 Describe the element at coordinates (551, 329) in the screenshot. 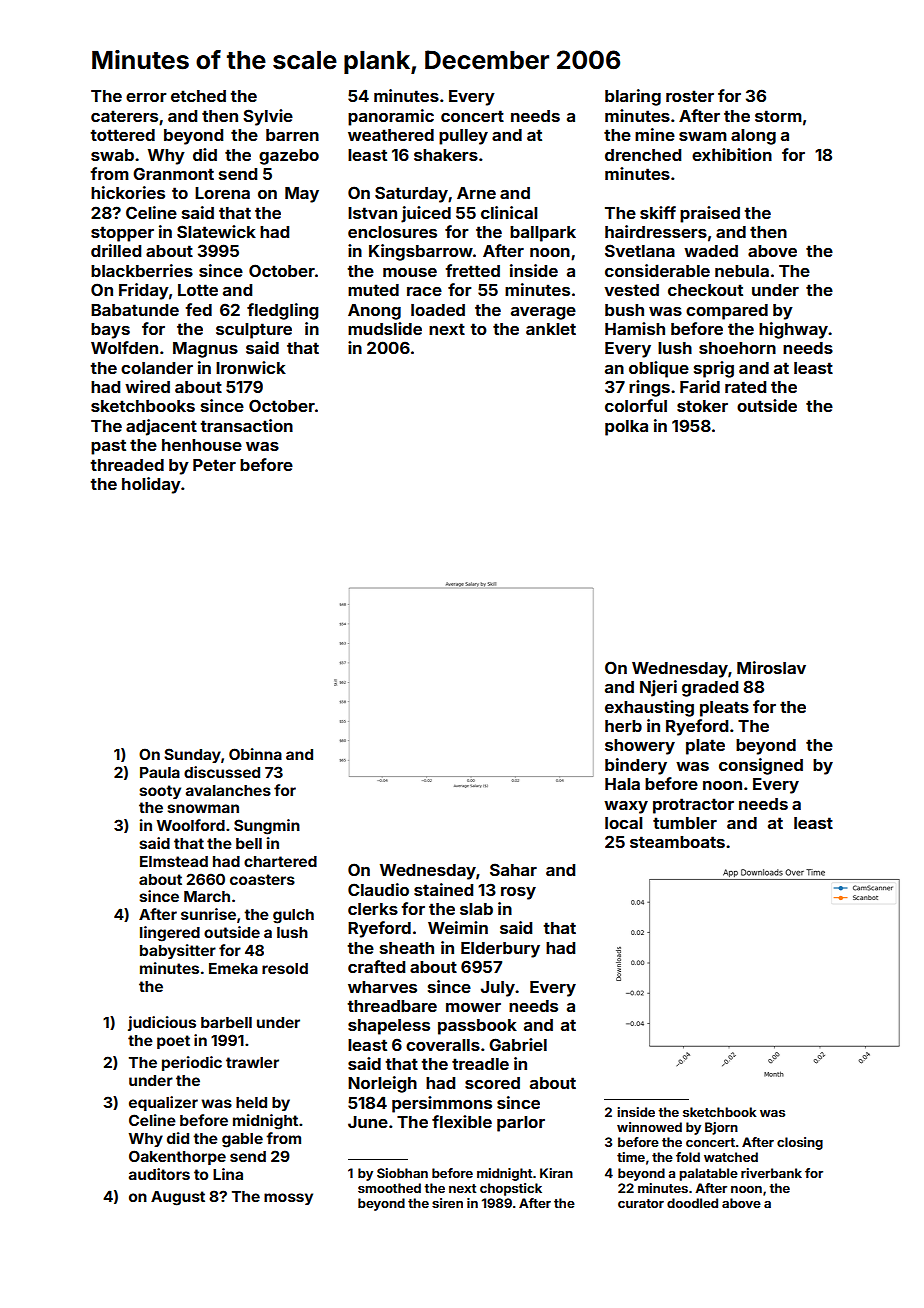

I see `anklet` at that location.
